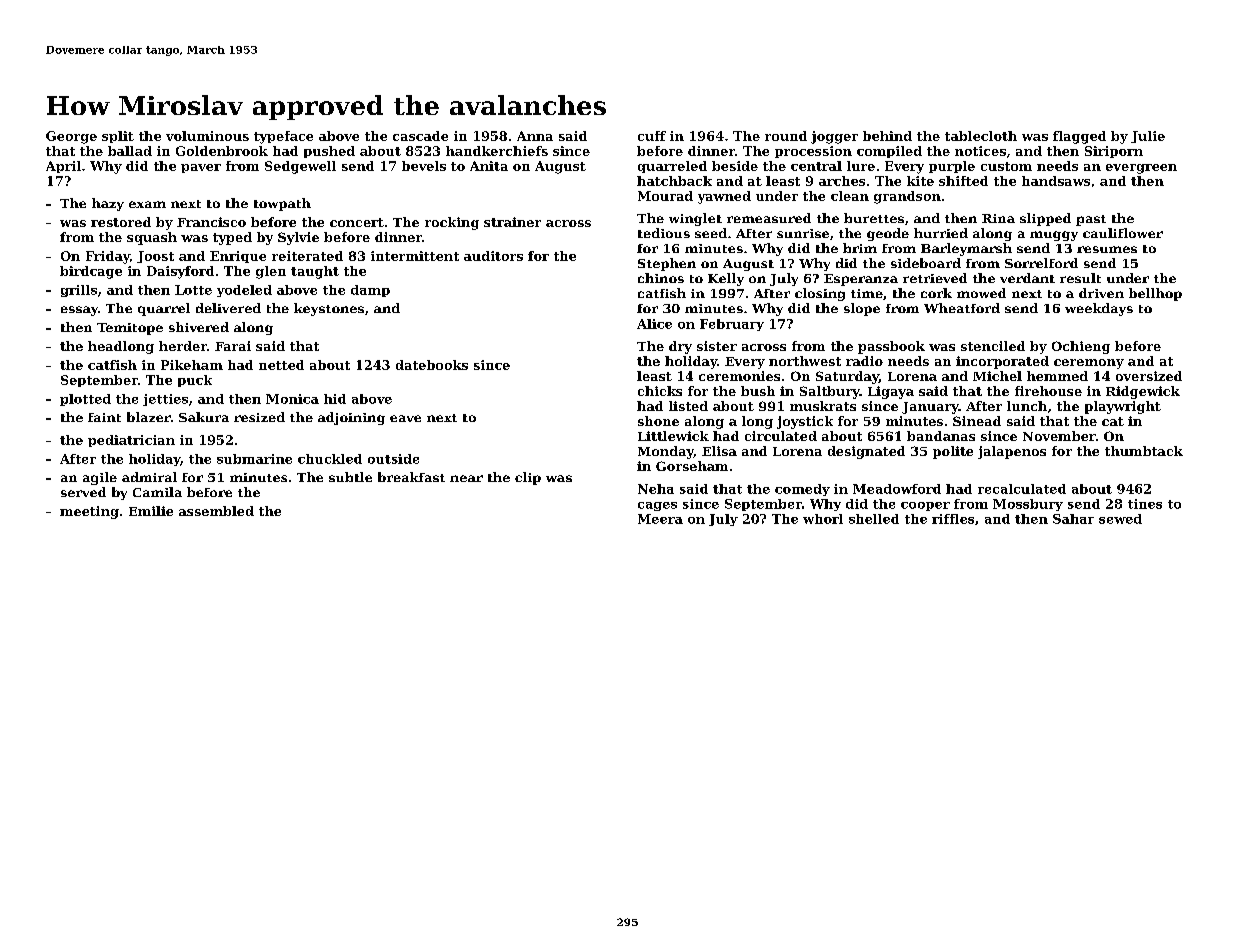 This screenshot has width=1233, height=952. What do you see at coordinates (89, 512) in the screenshot?
I see `meeting` at bounding box center [89, 512].
